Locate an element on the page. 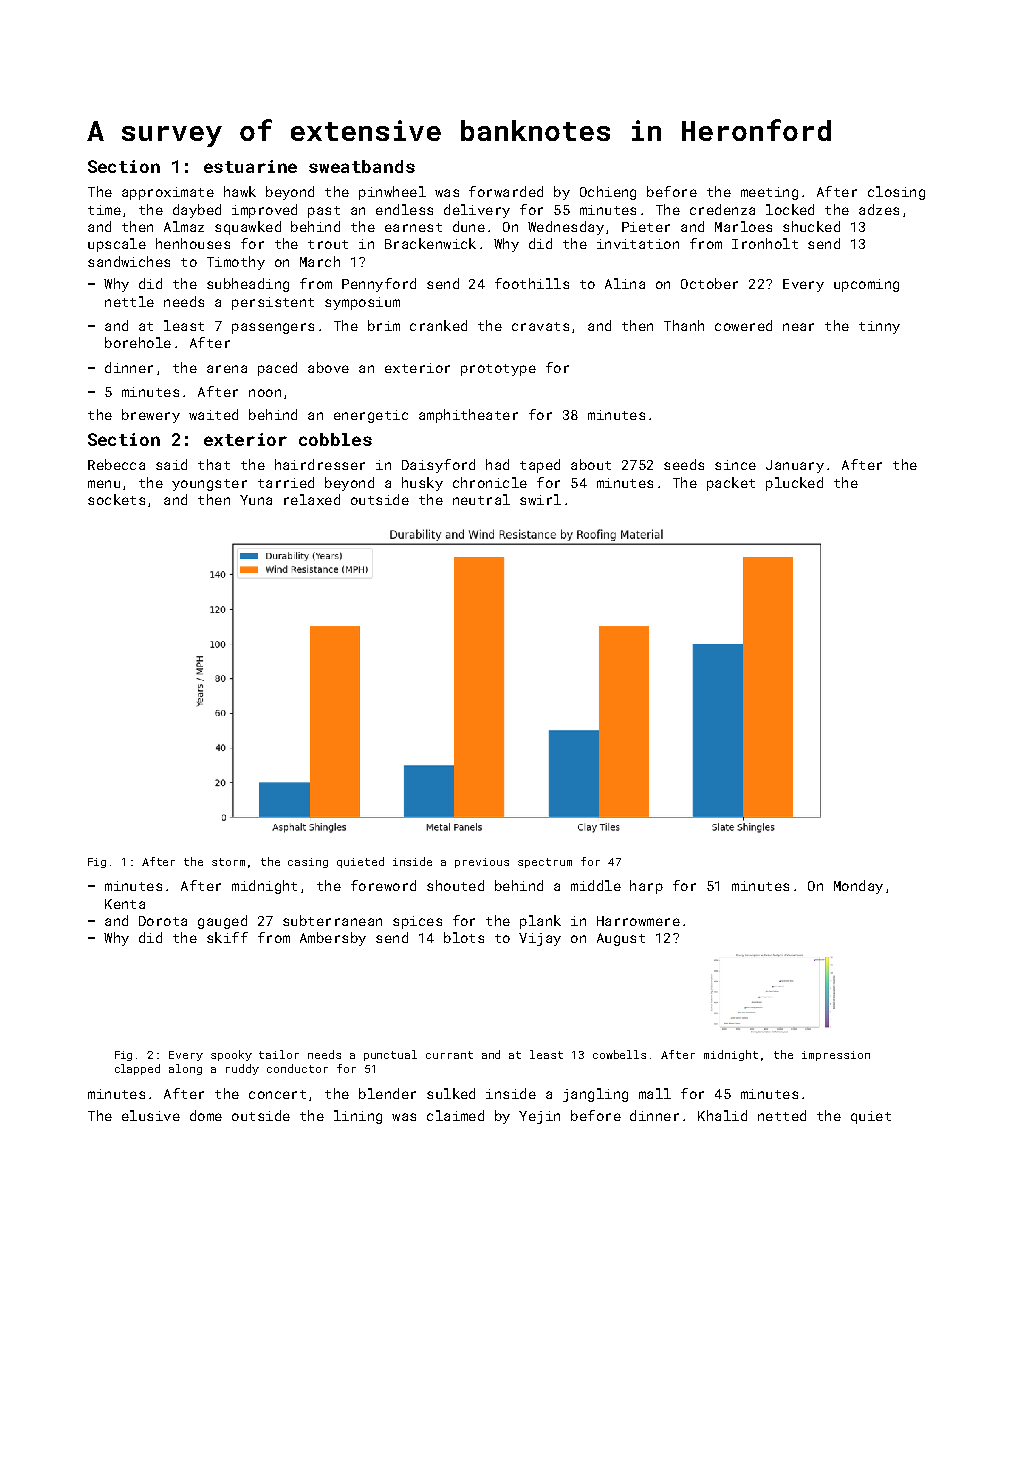 Image resolution: width=1017 pixels, height=1473 pixels. closing is located at coordinates (896, 193).
